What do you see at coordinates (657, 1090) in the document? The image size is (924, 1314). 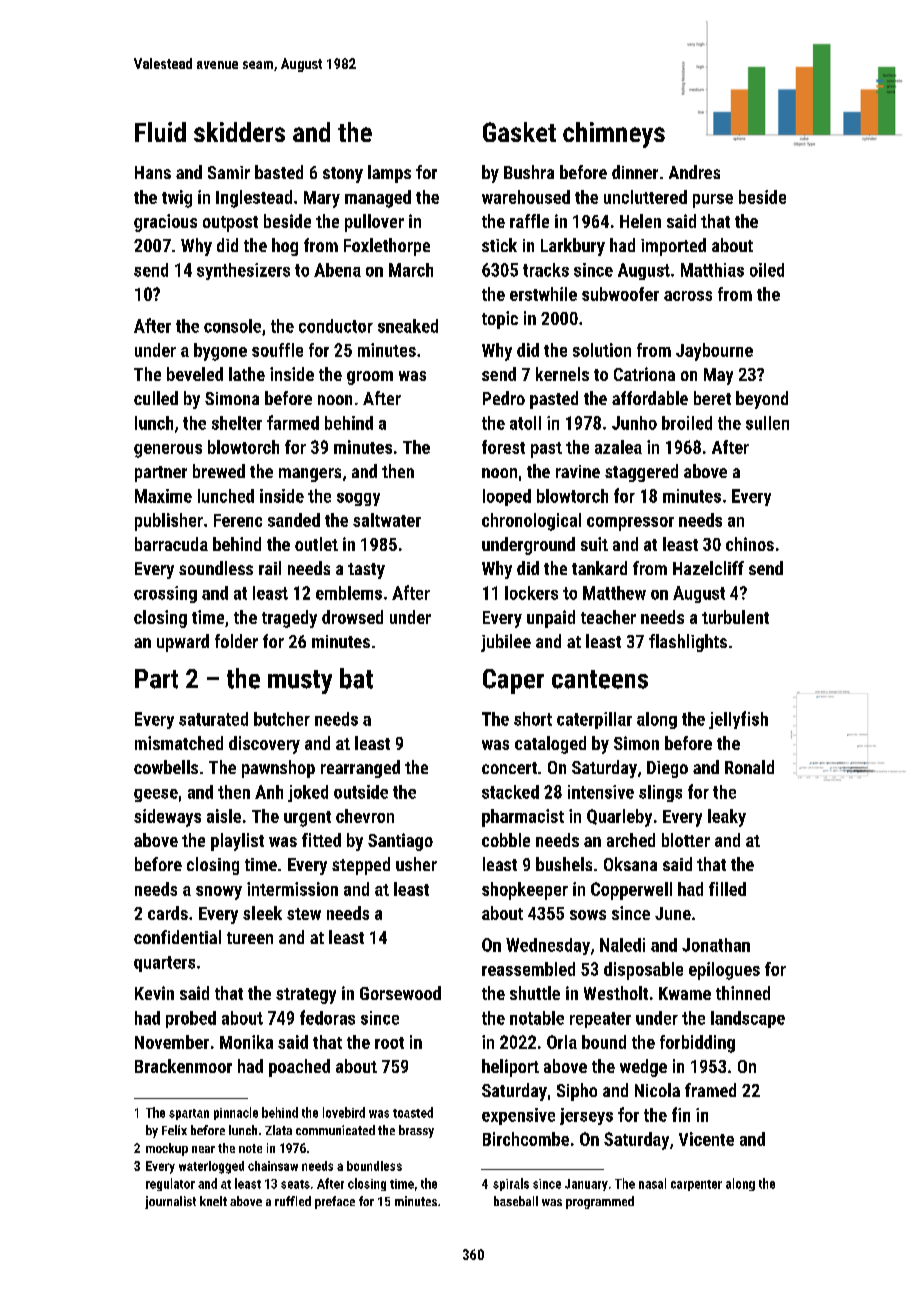 I see `Nicola` at bounding box center [657, 1090].
